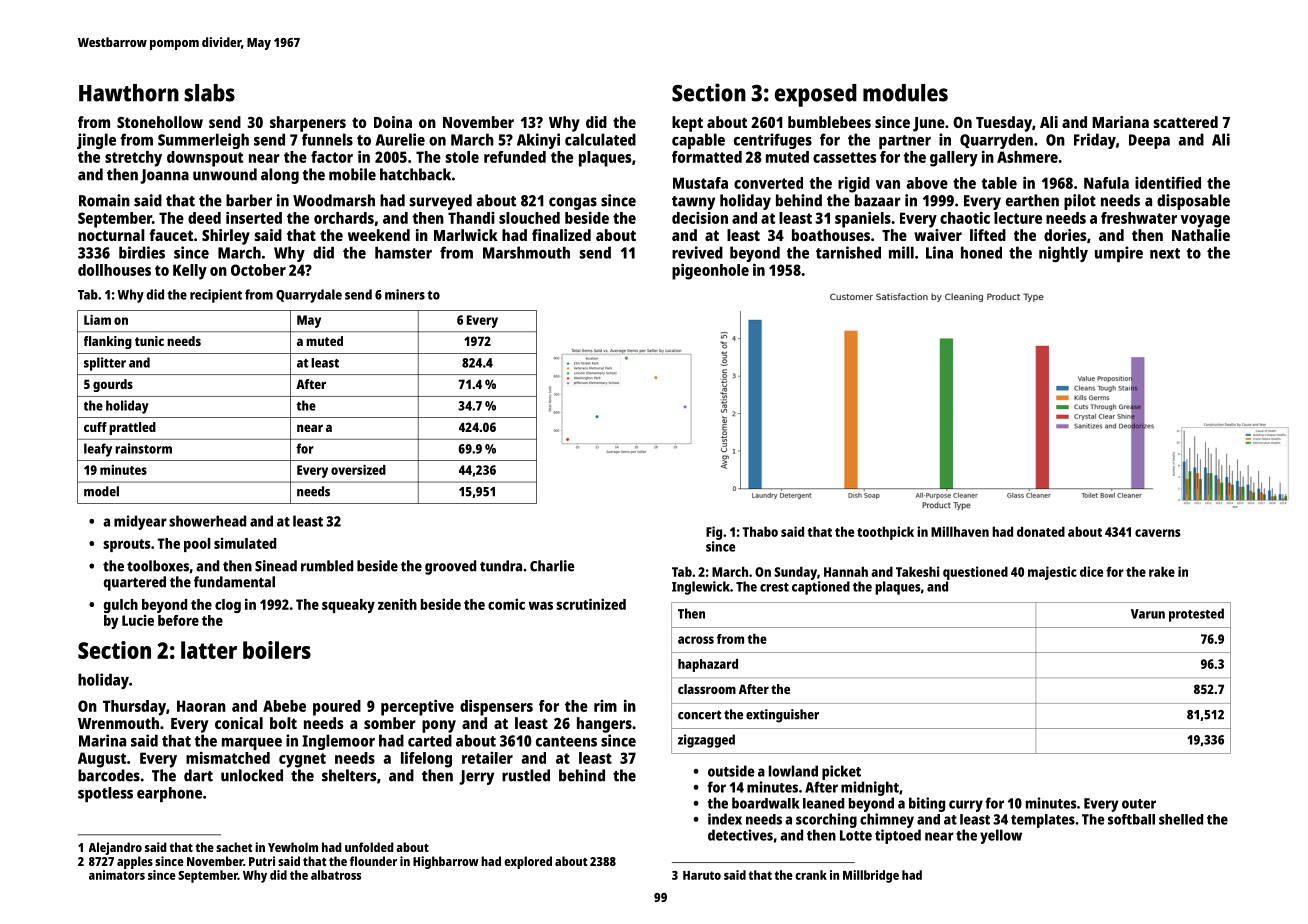 This screenshot has height=924, width=1308. I want to click on unlocked, so click(252, 775).
